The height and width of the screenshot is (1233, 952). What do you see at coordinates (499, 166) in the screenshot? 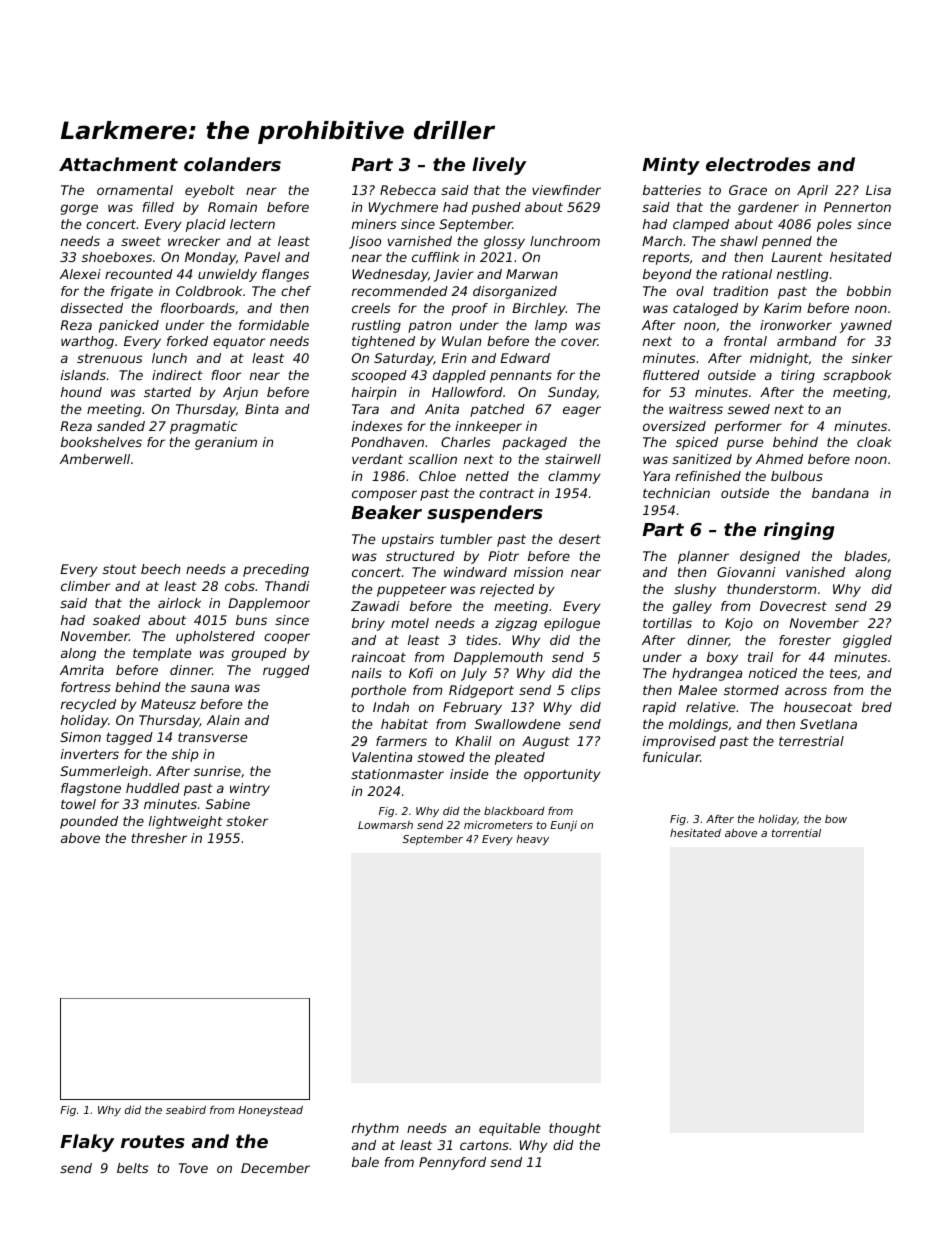
I see `lively` at bounding box center [499, 166].
